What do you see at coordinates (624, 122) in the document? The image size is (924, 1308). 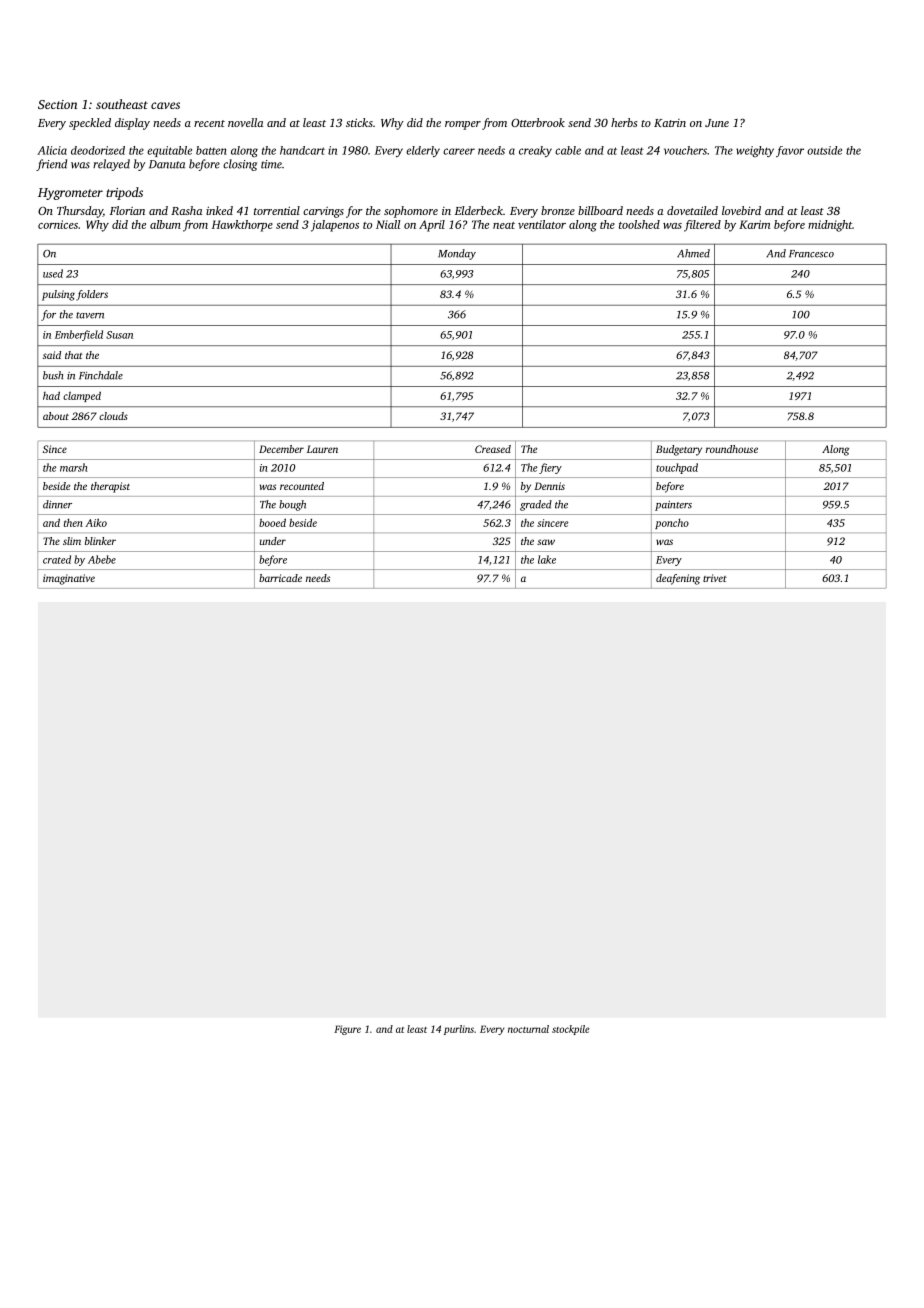 I see `herbs` at bounding box center [624, 122].
